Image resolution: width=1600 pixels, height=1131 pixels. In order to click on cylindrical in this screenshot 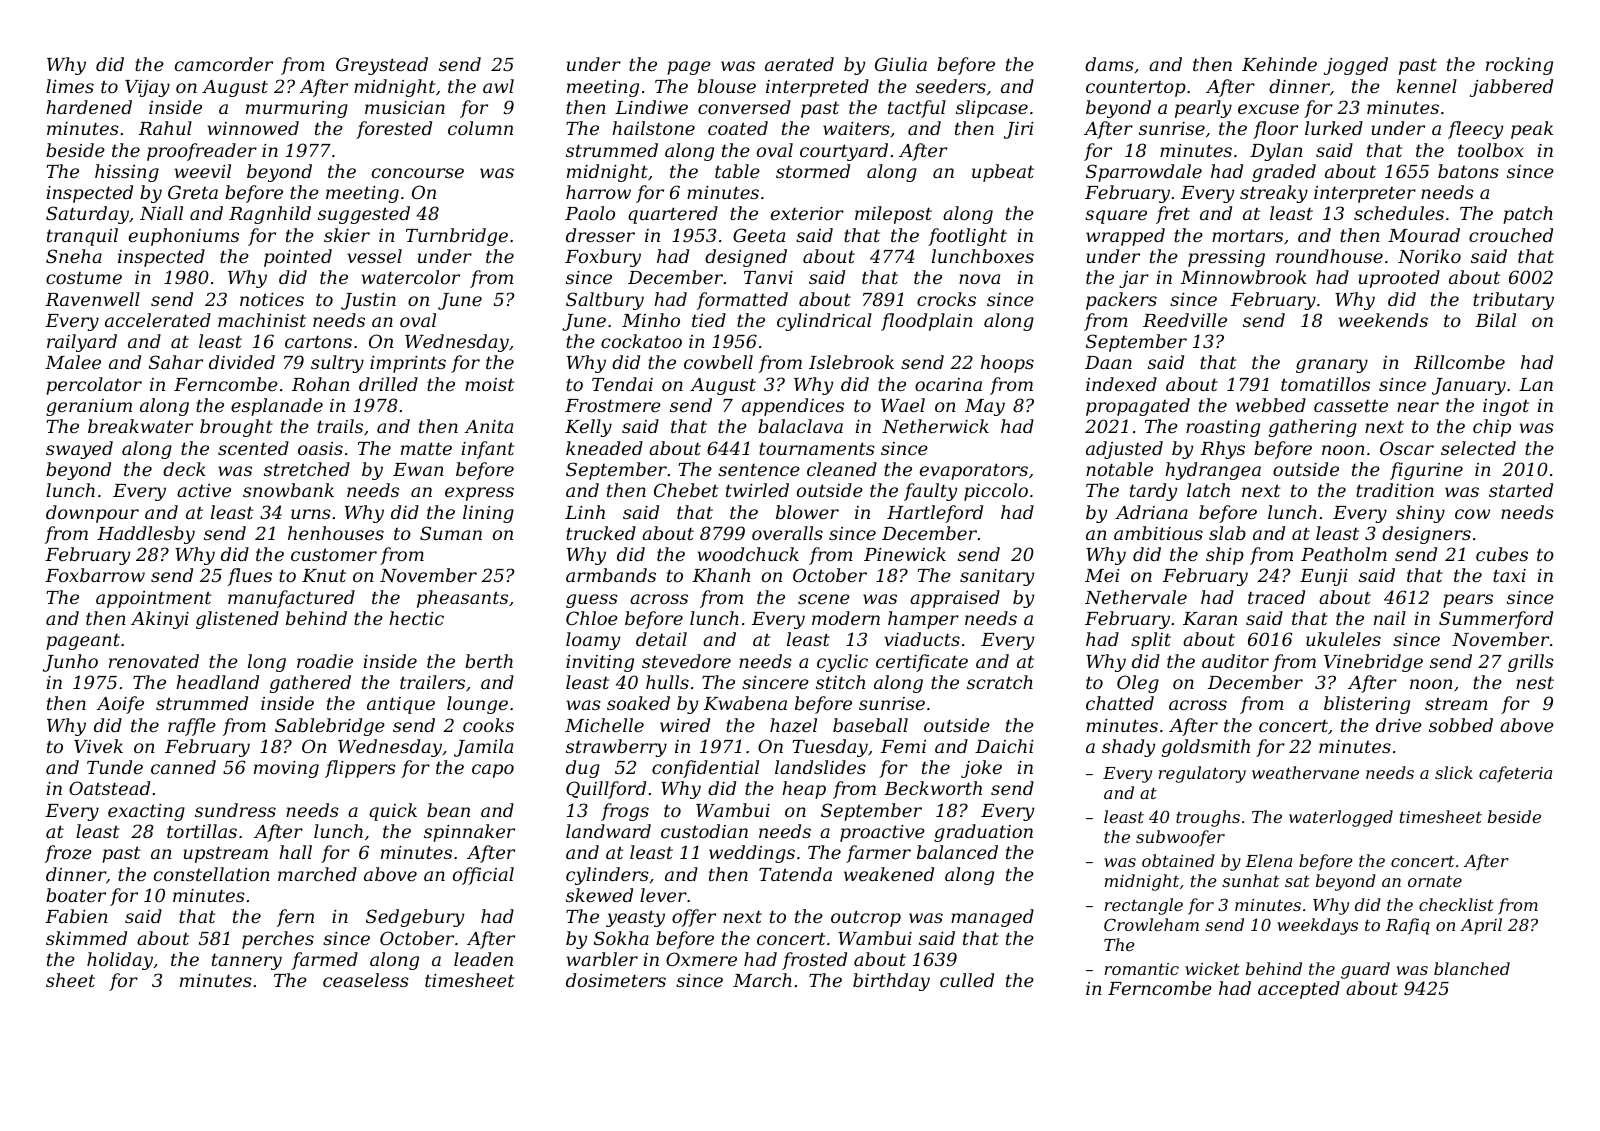, I will do `click(824, 322)`.
